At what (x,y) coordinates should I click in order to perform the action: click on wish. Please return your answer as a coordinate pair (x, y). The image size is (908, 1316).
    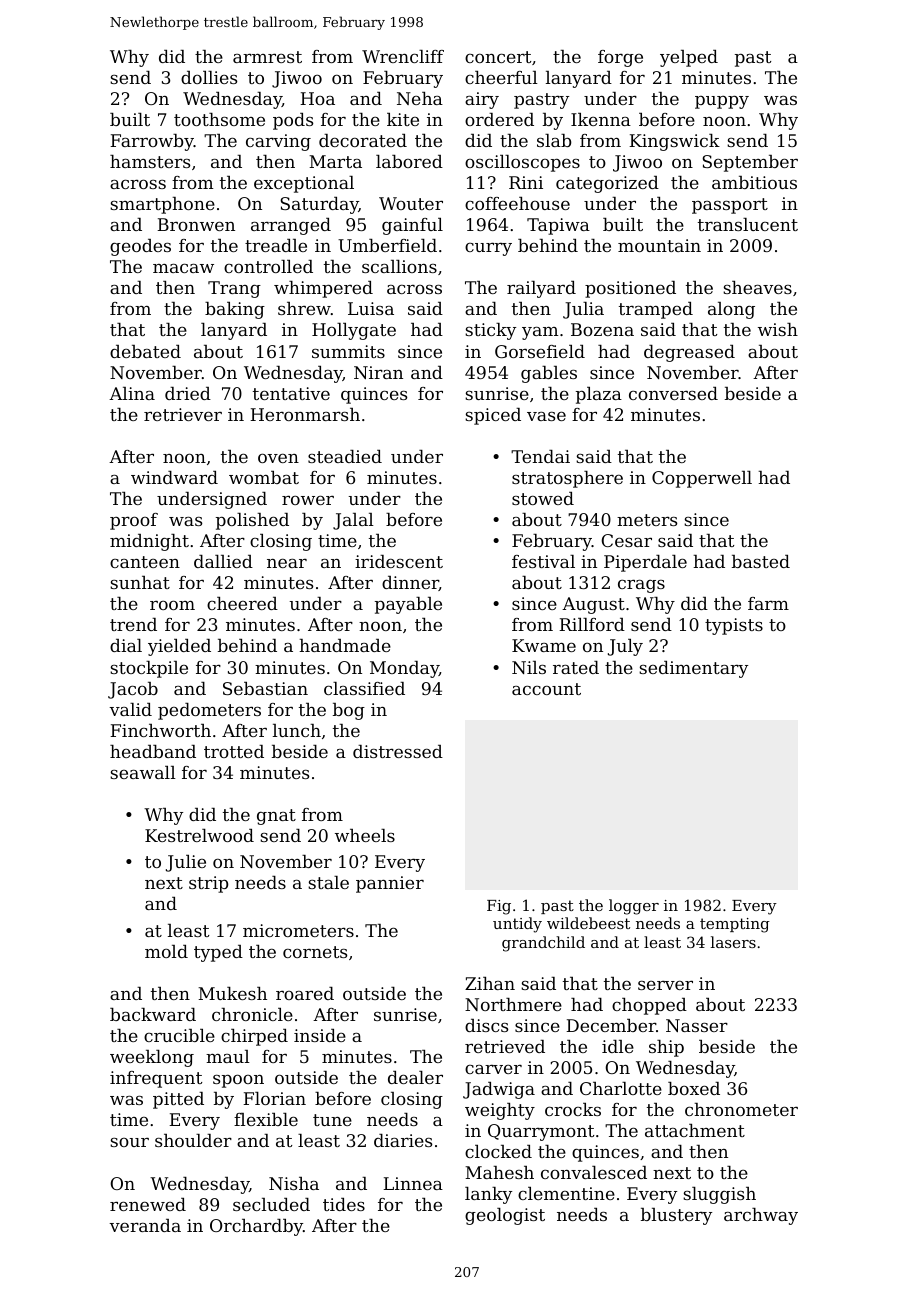
    Looking at the image, I should click on (778, 329).
